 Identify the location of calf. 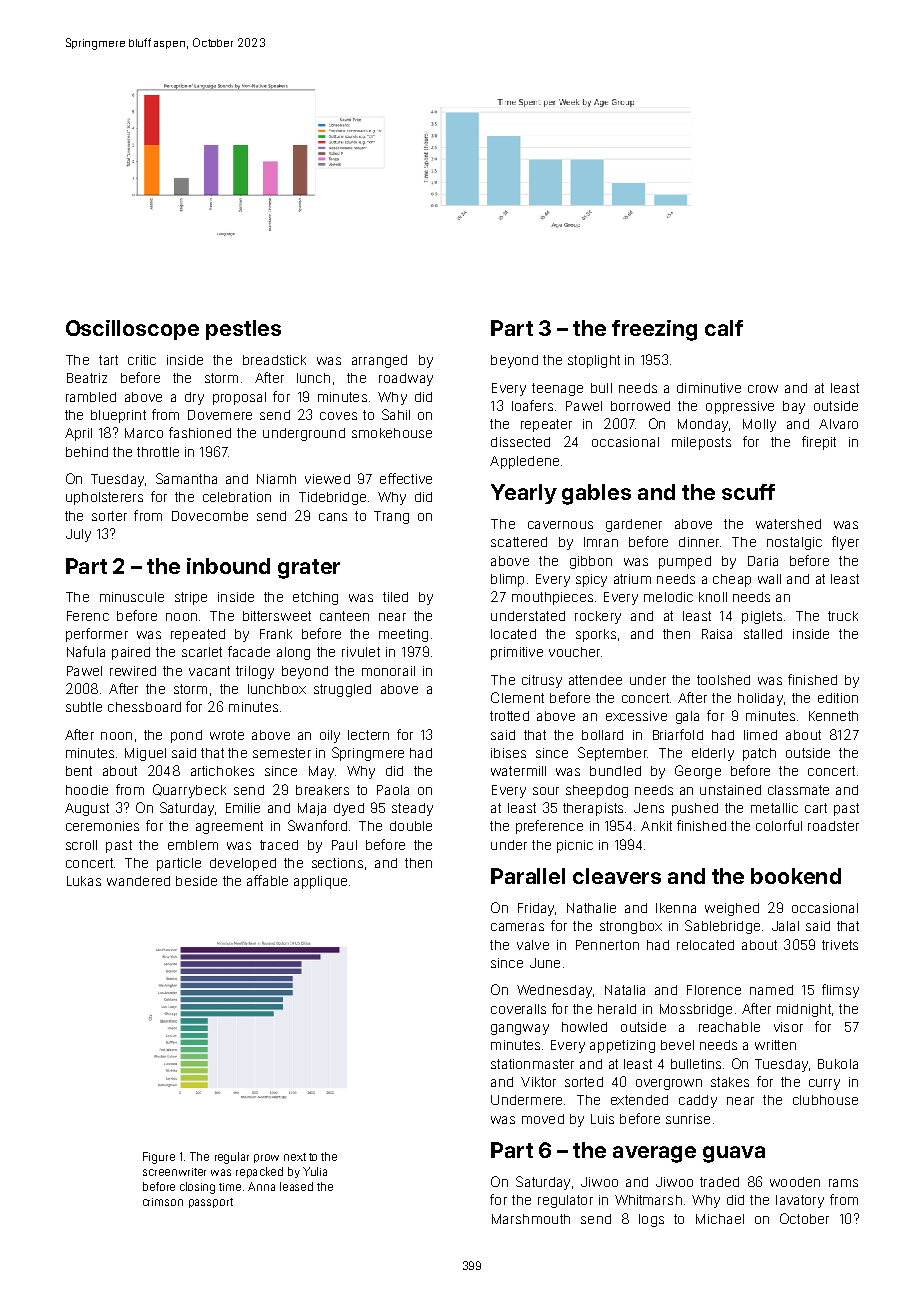
(724, 328).
